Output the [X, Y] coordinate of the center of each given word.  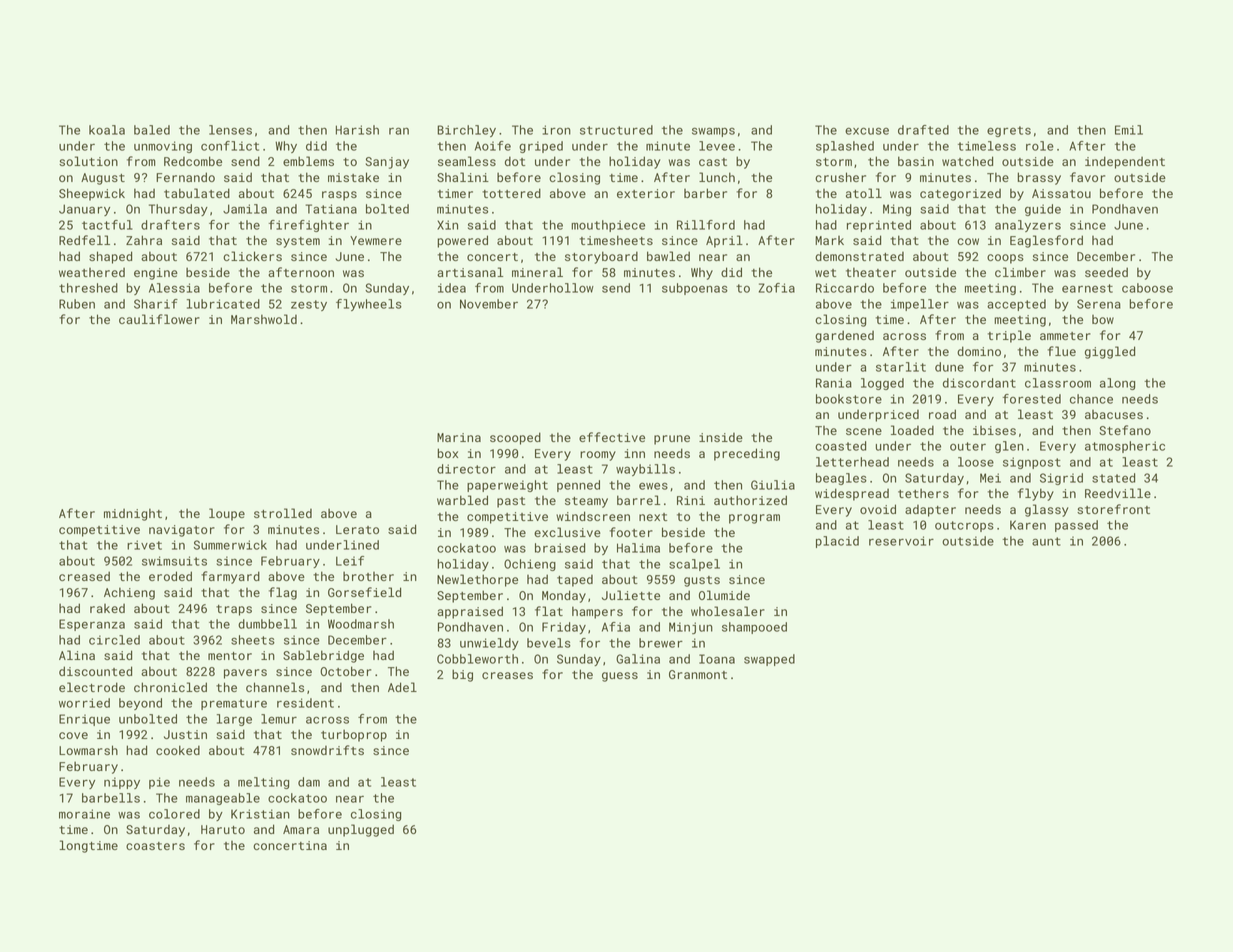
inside [721, 437]
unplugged [361, 830]
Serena [1099, 304]
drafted [923, 130]
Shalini [463, 177]
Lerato [357, 529]
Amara [301, 829]
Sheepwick [92, 194]
